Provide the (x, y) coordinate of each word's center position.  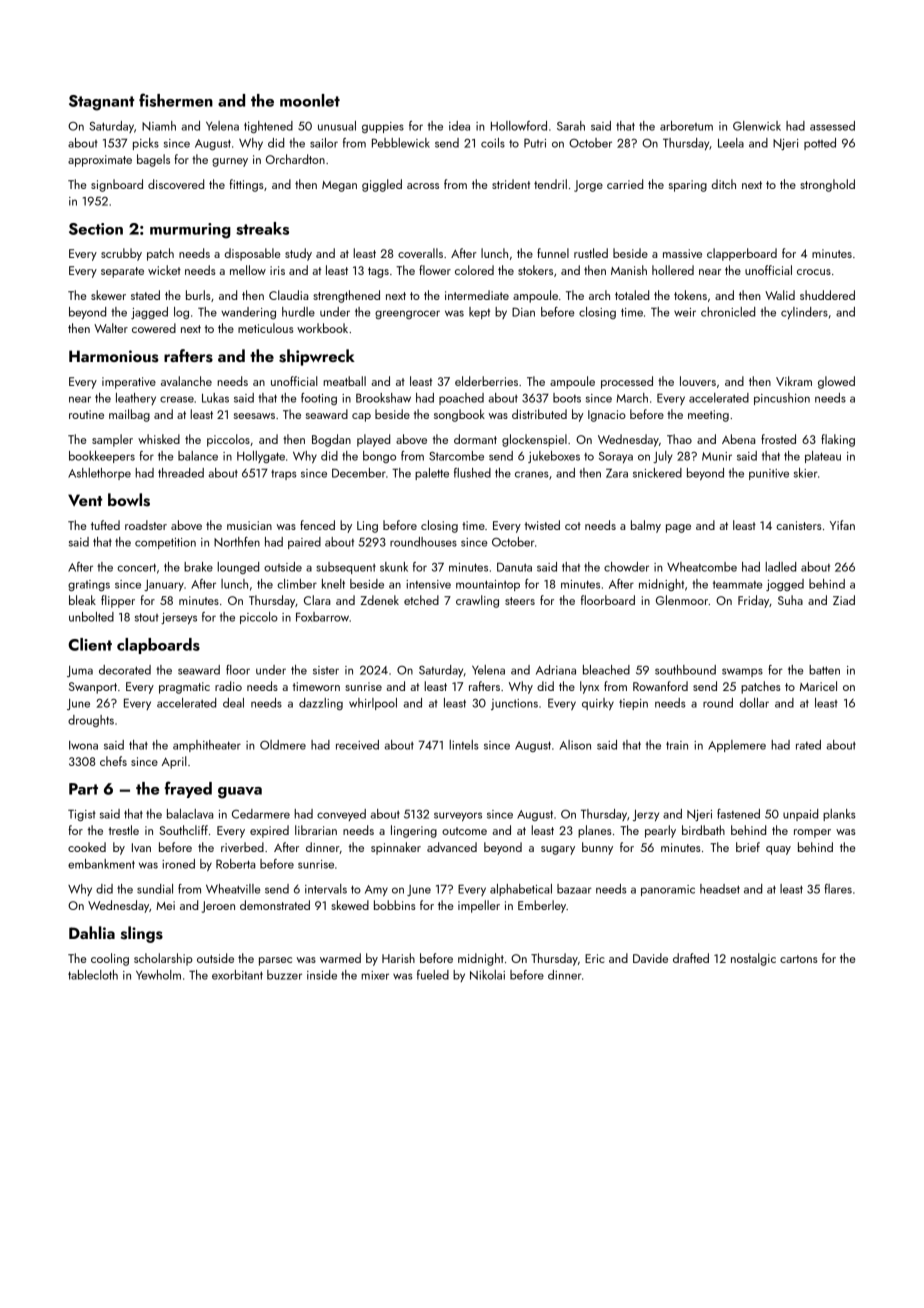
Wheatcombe (702, 567)
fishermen (176, 100)
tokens (690, 295)
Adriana (556, 670)
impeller (479, 906)
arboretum (686, 126)
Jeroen (218, 907)
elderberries (486, 381)
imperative (129, 383)
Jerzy (646, 815)
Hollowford (519, 126)
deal (233, 703)
